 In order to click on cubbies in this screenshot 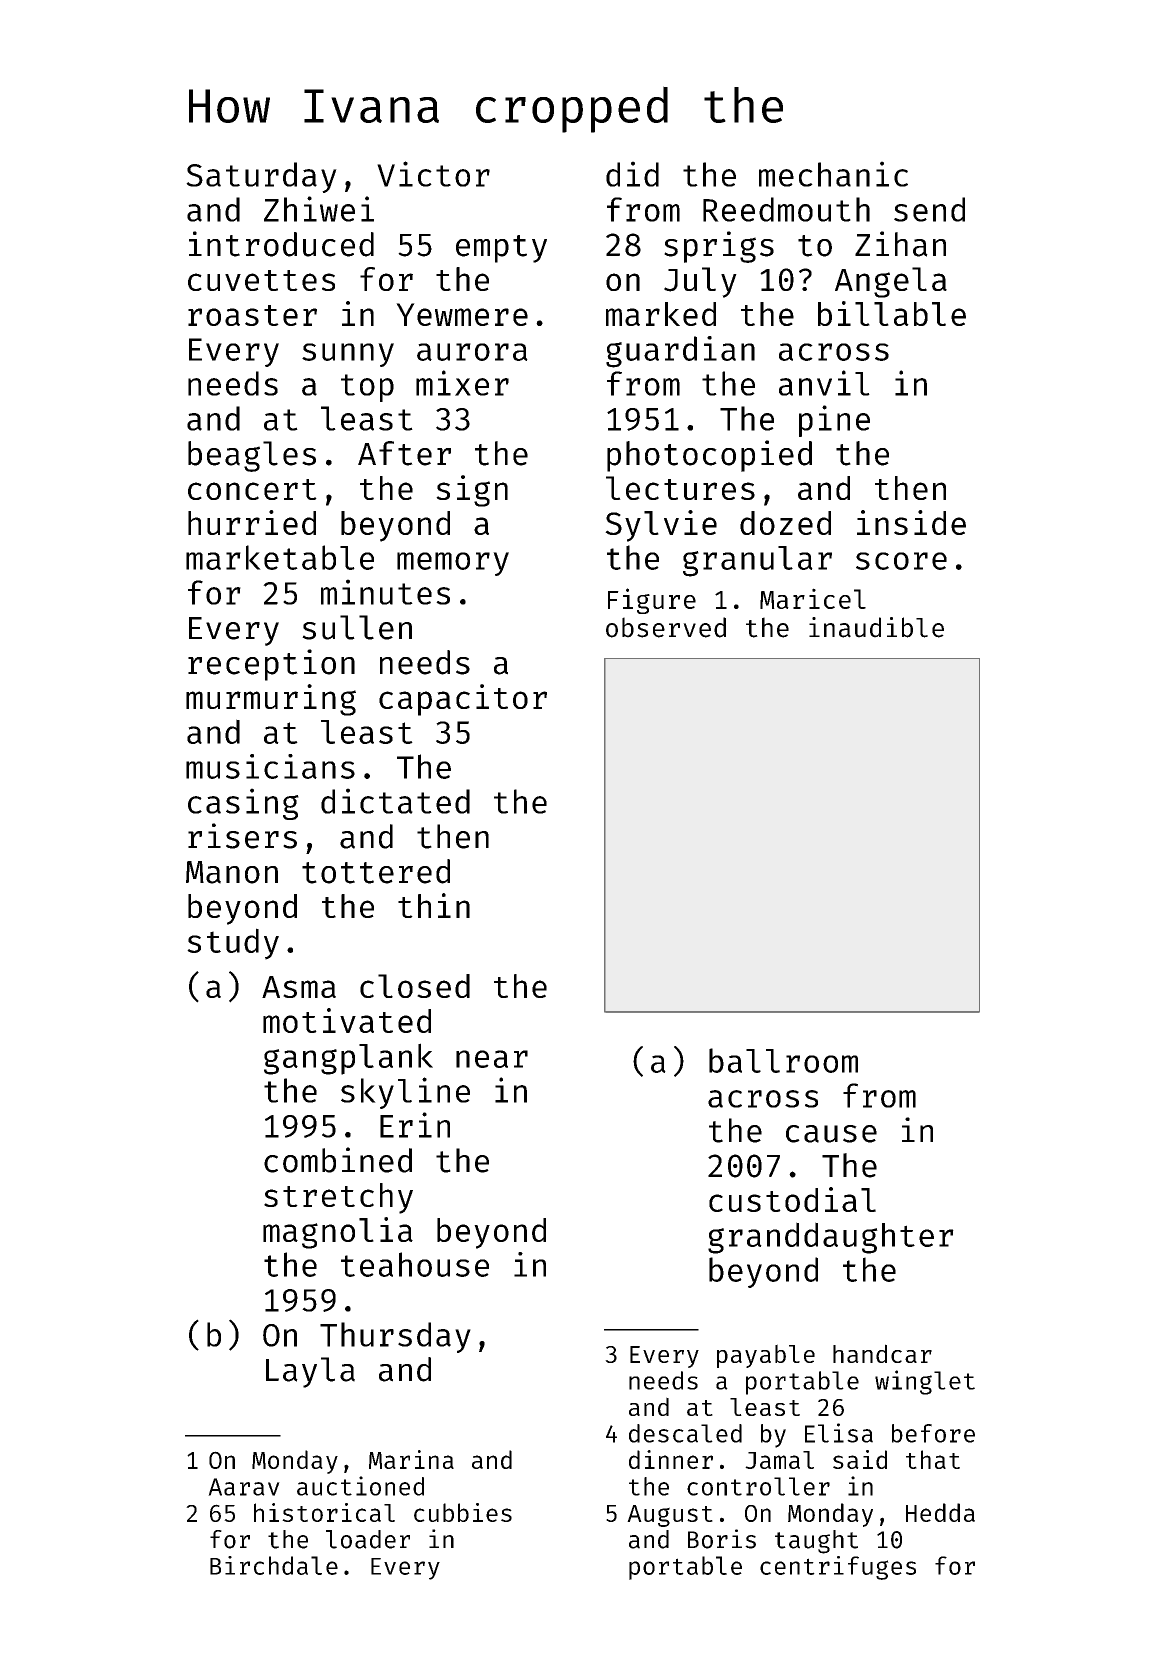, I will do `click(463, 1512)`.
